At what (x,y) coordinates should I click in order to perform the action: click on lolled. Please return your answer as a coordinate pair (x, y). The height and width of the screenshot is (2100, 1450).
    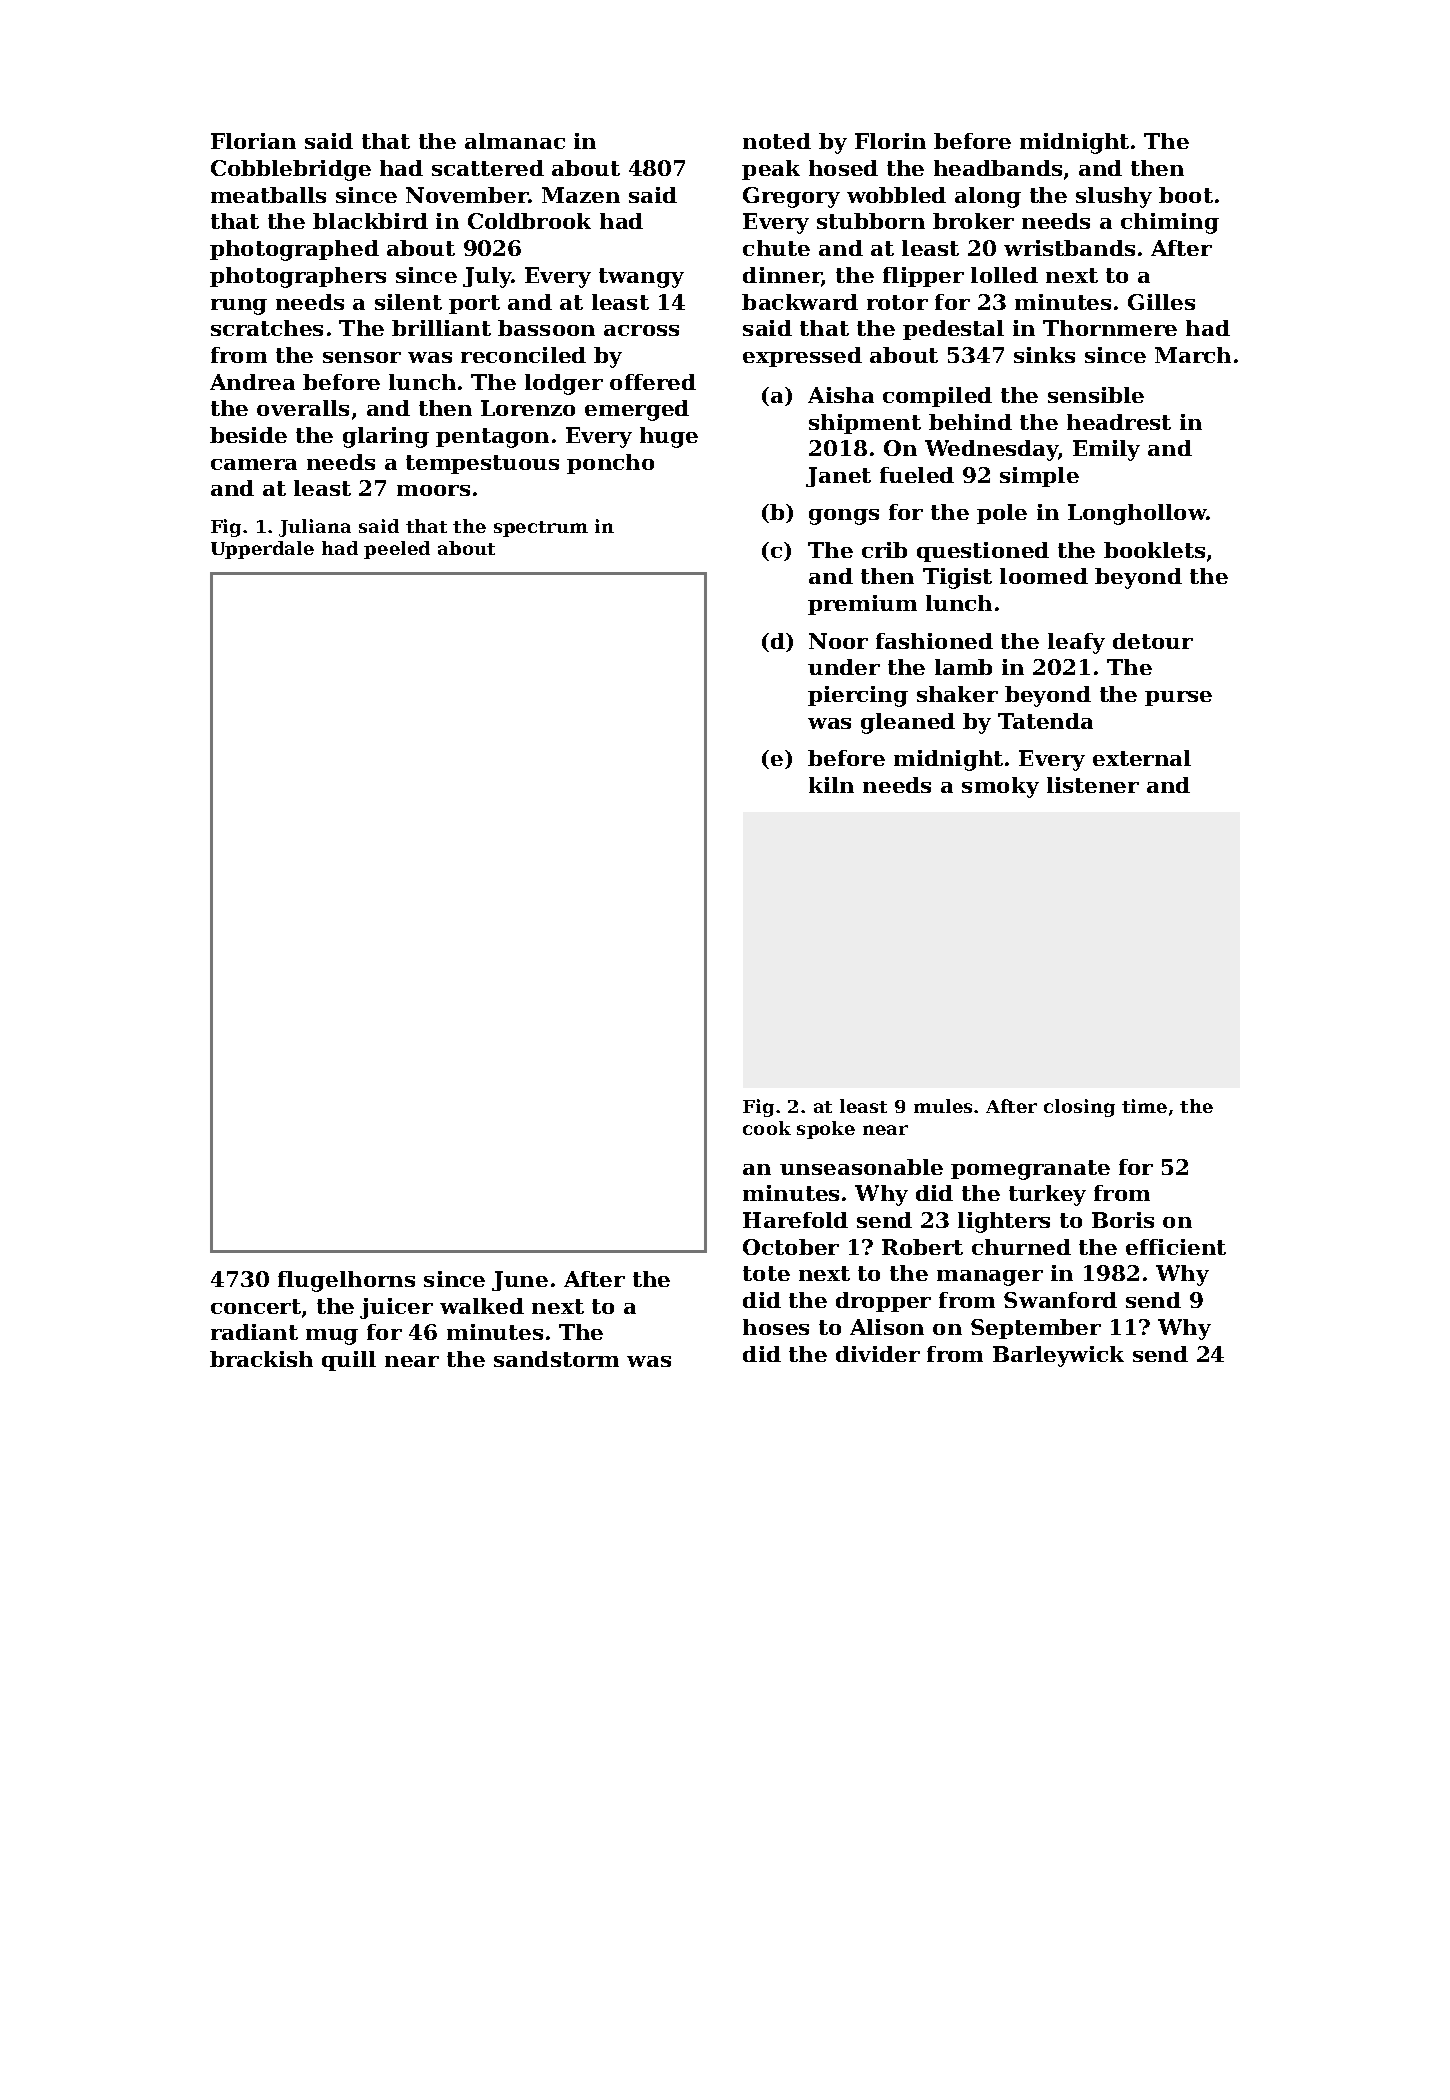
    Looking at the image, I should click on (1004, 275).
